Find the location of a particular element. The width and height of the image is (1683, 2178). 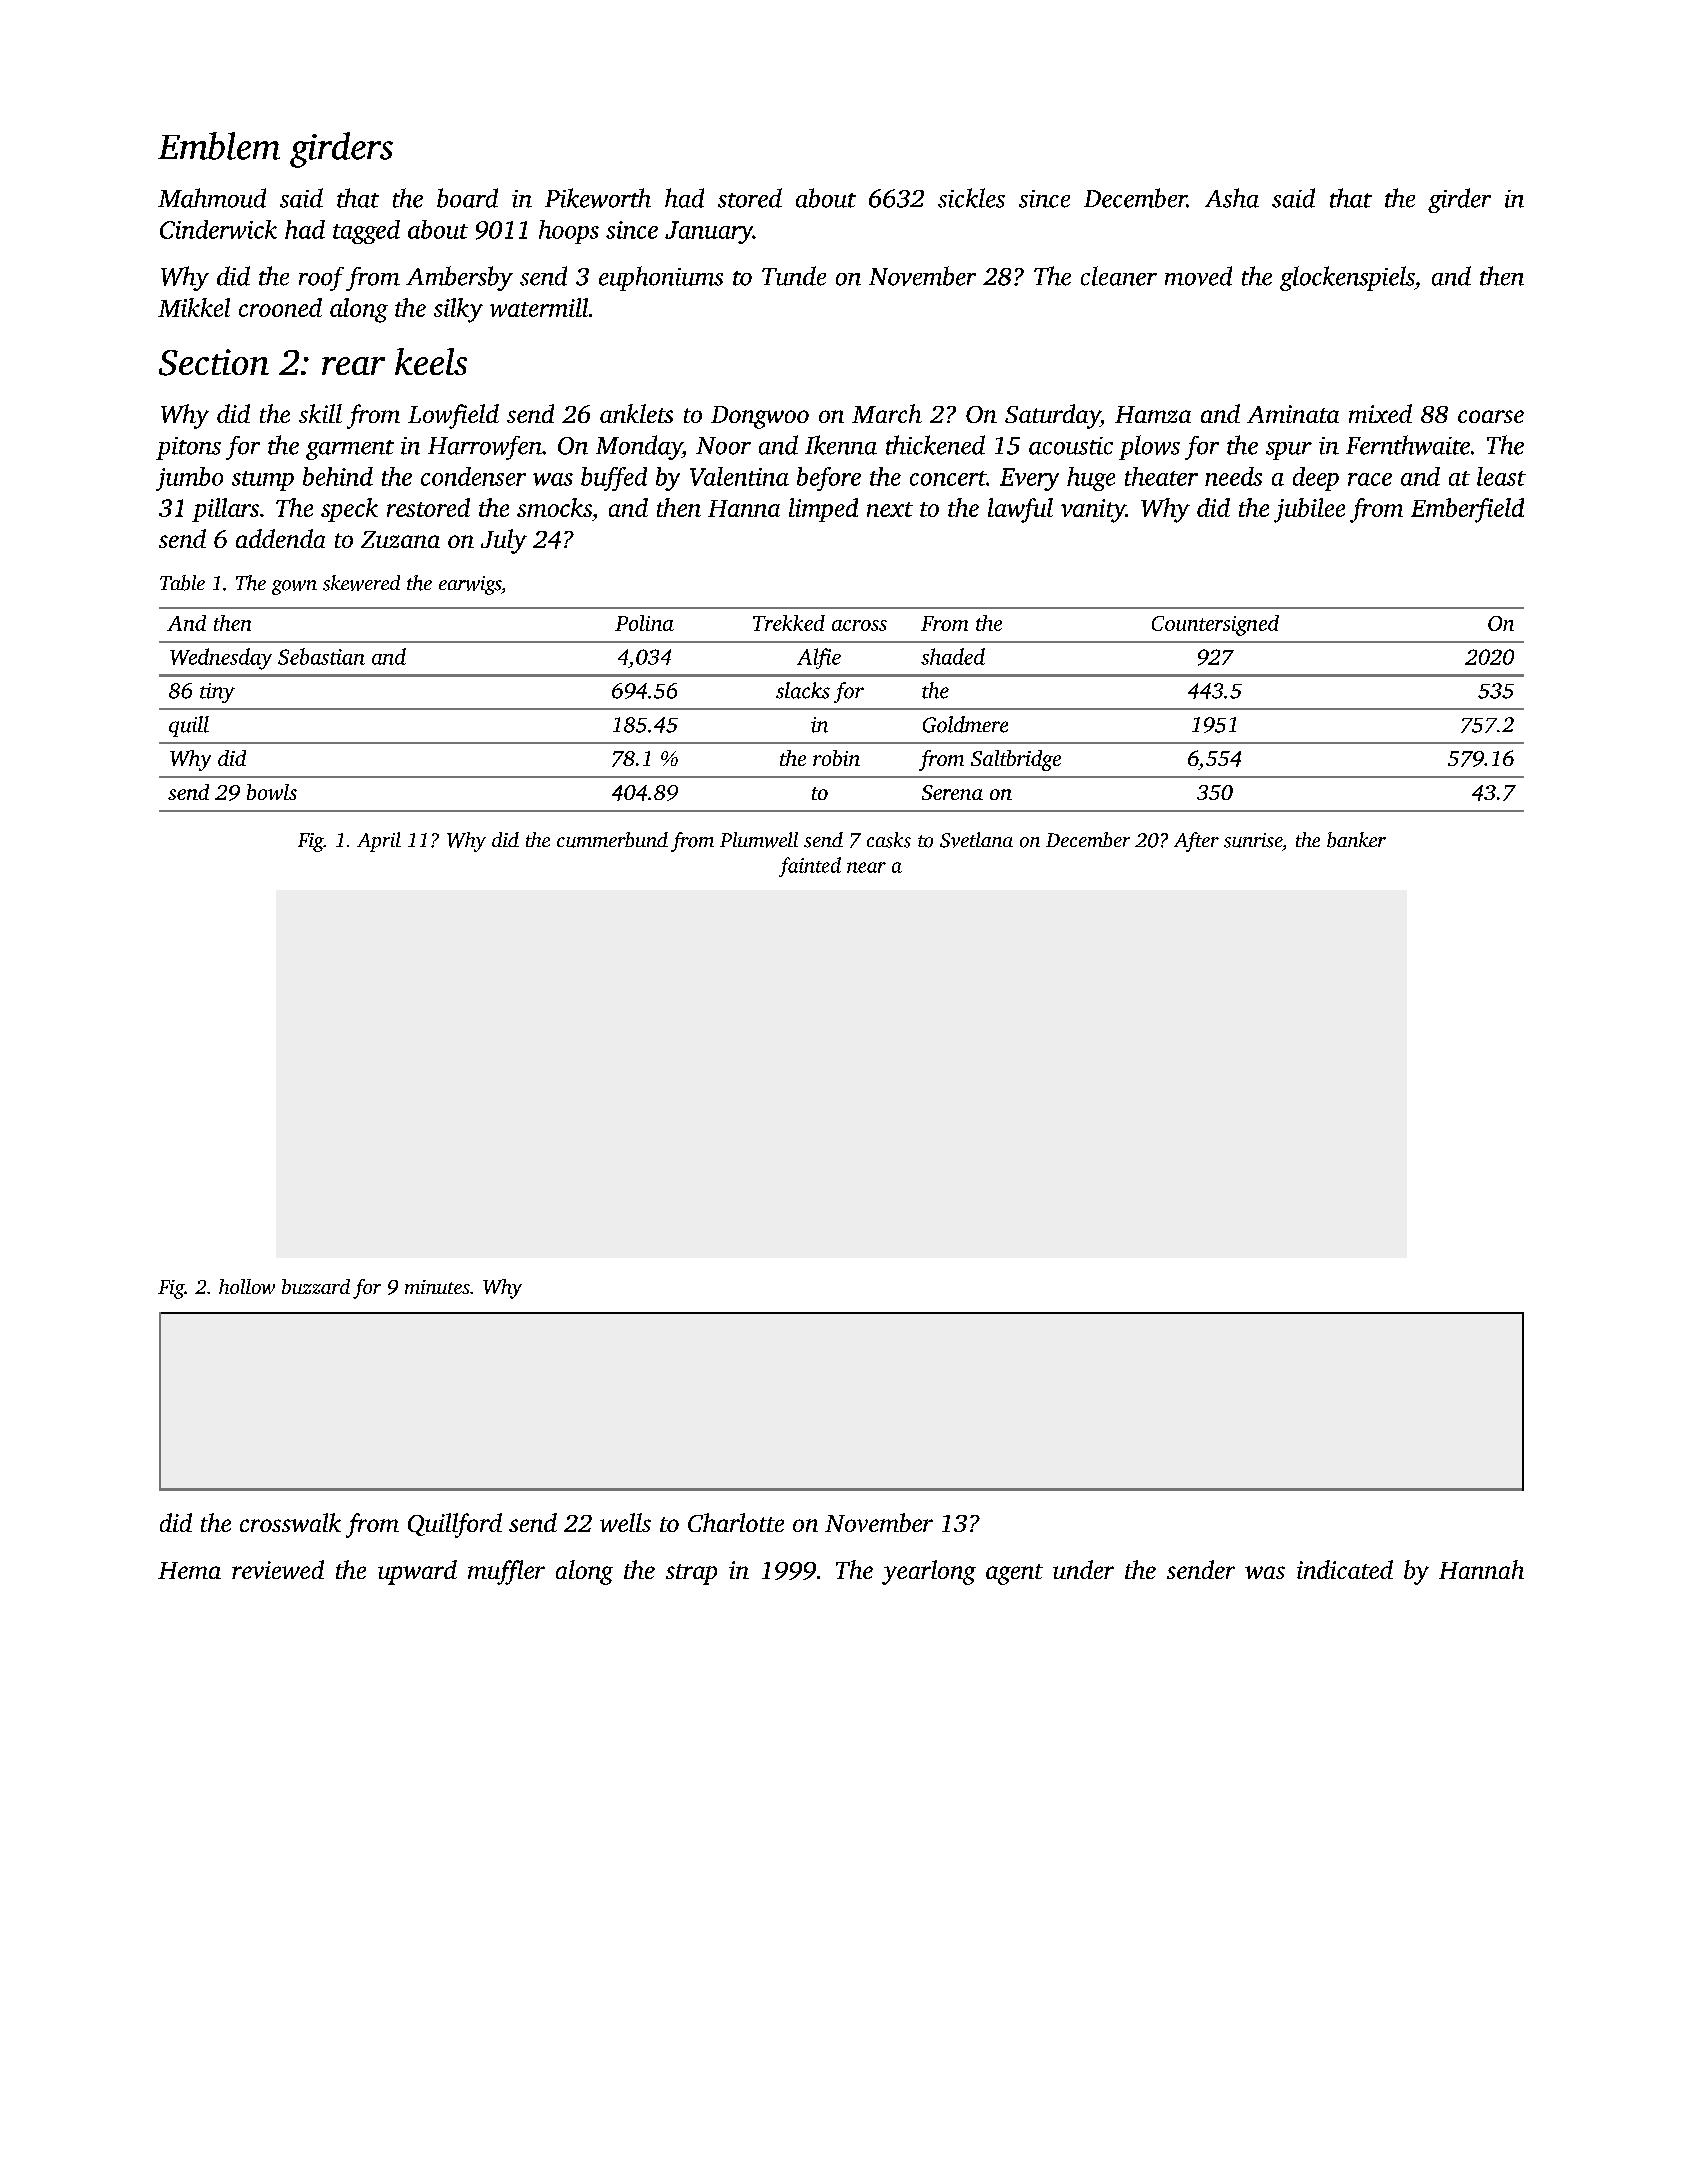

under is located at coordinates (1083, 1569).
